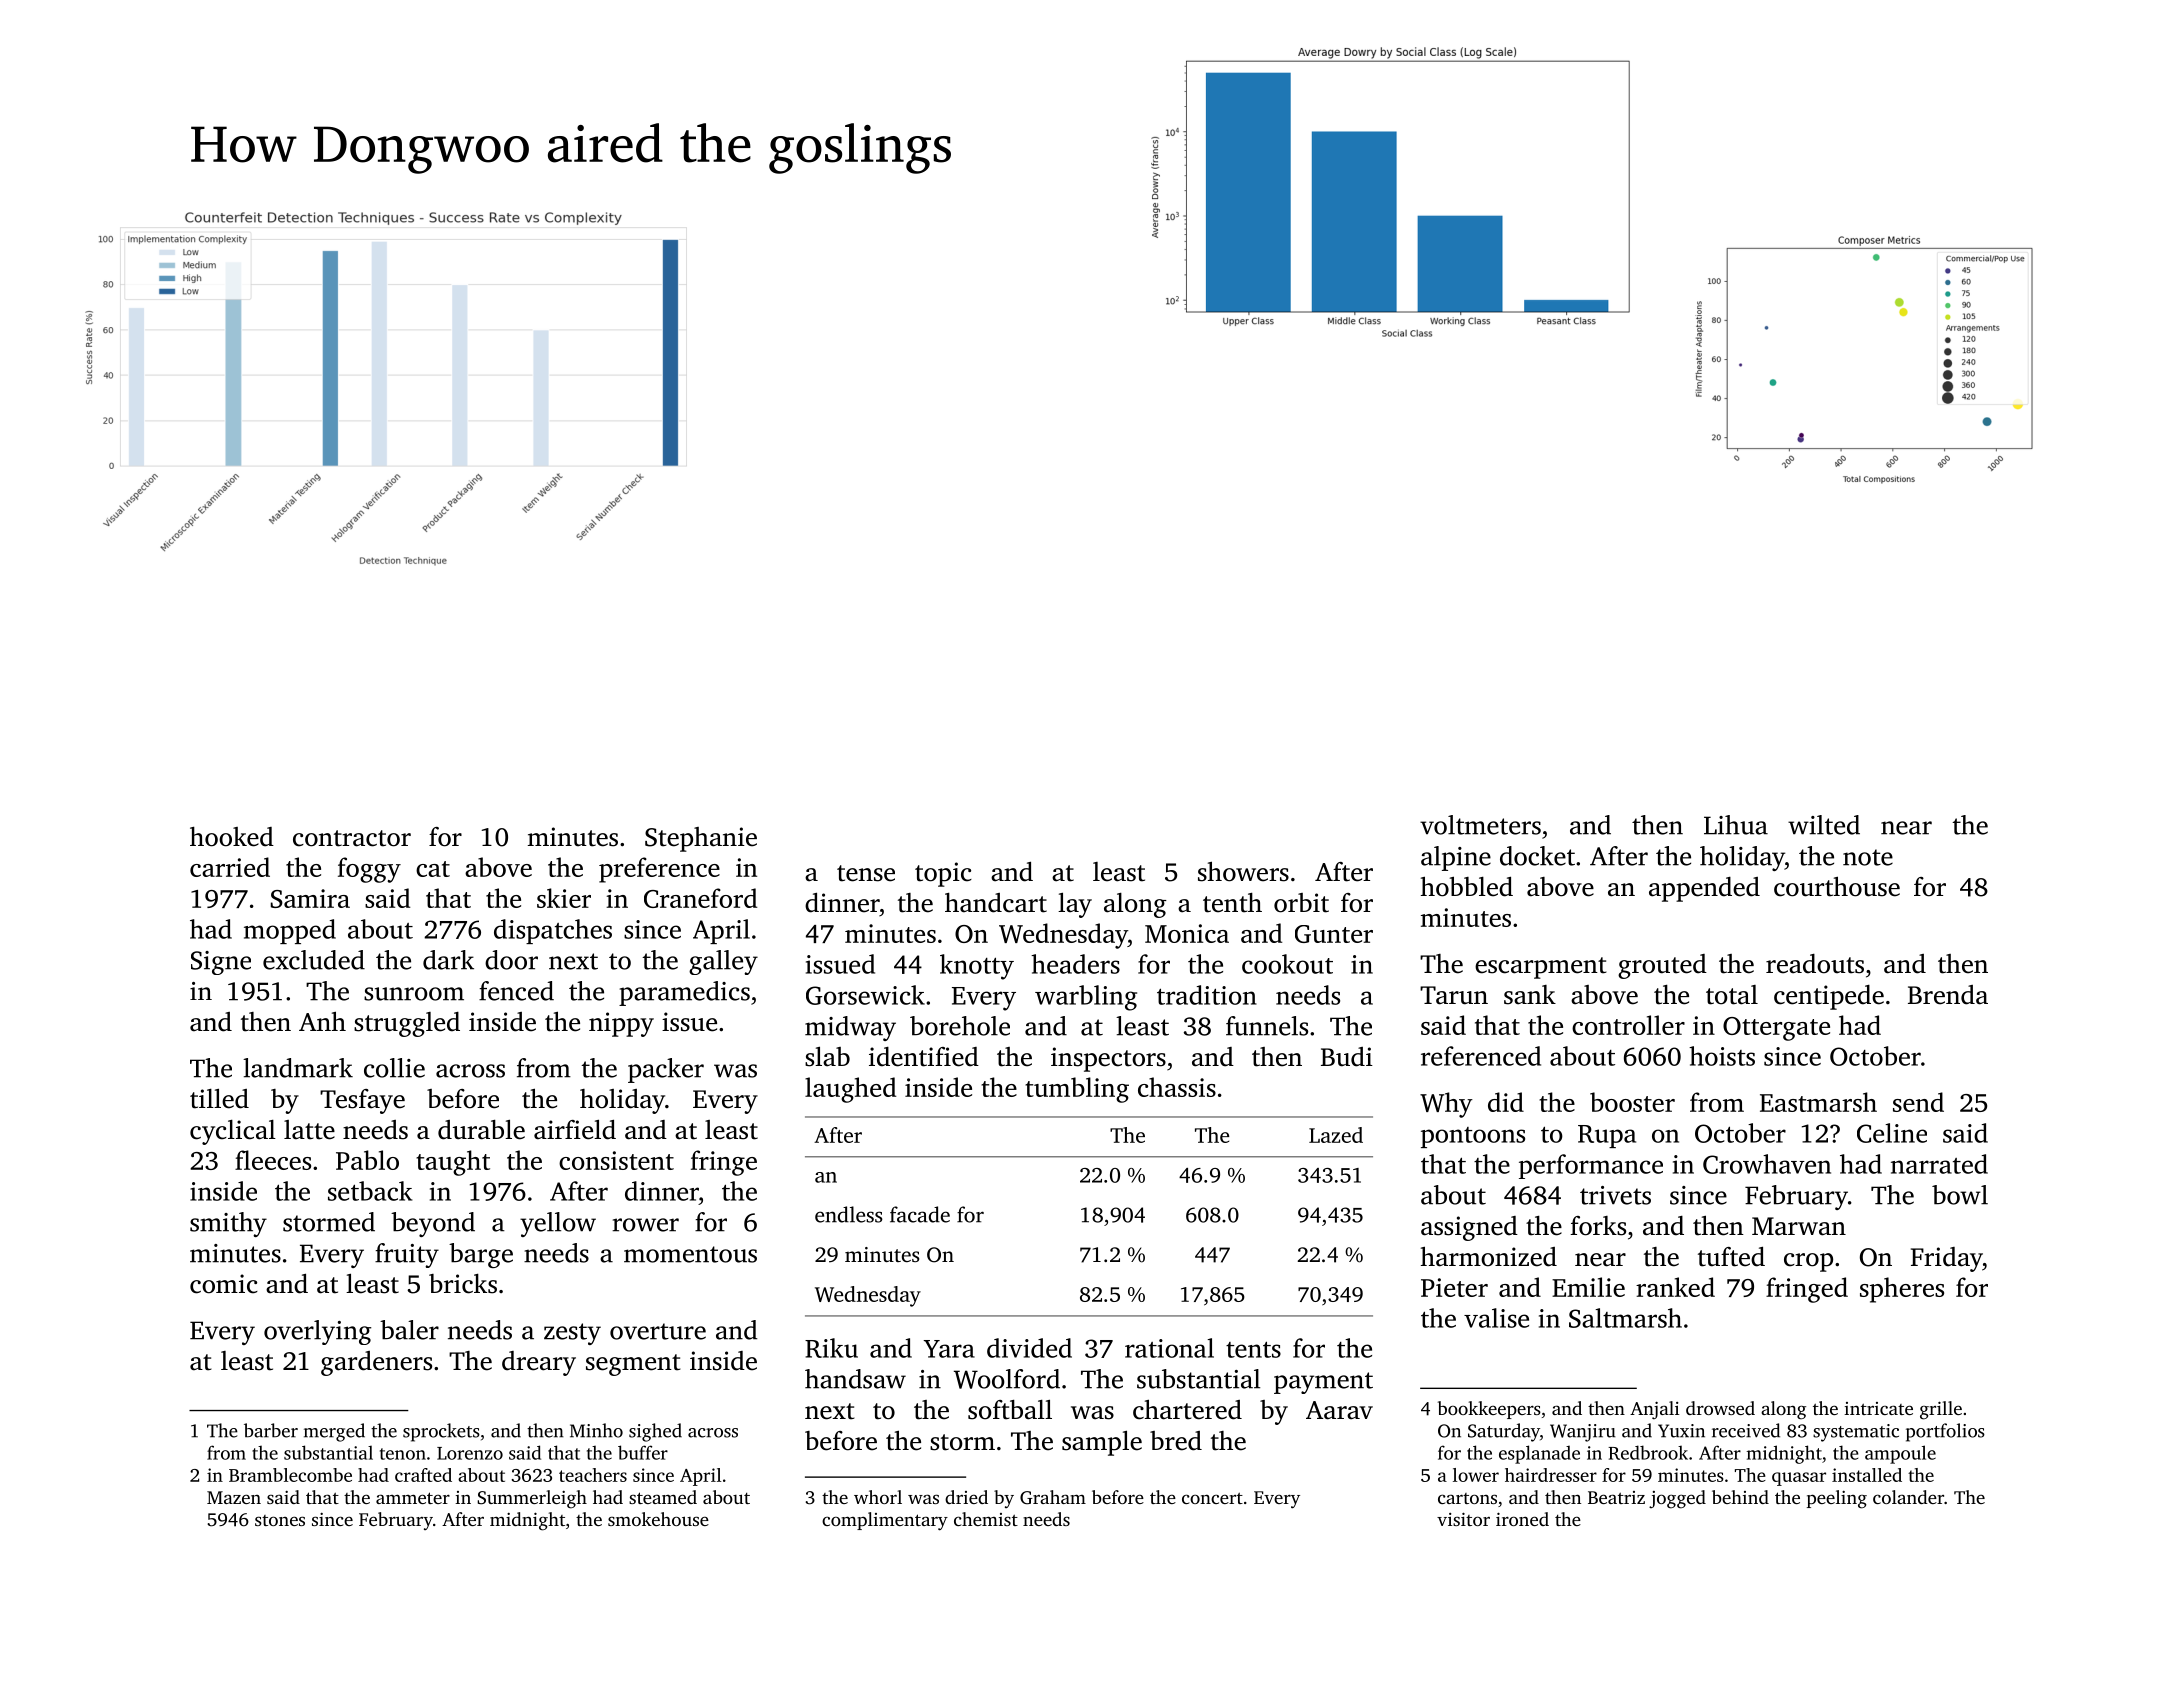  What do you see at coordinates (1480, 825) in the image?
I see `voltmeters` at bounding box center [1480, 825].
